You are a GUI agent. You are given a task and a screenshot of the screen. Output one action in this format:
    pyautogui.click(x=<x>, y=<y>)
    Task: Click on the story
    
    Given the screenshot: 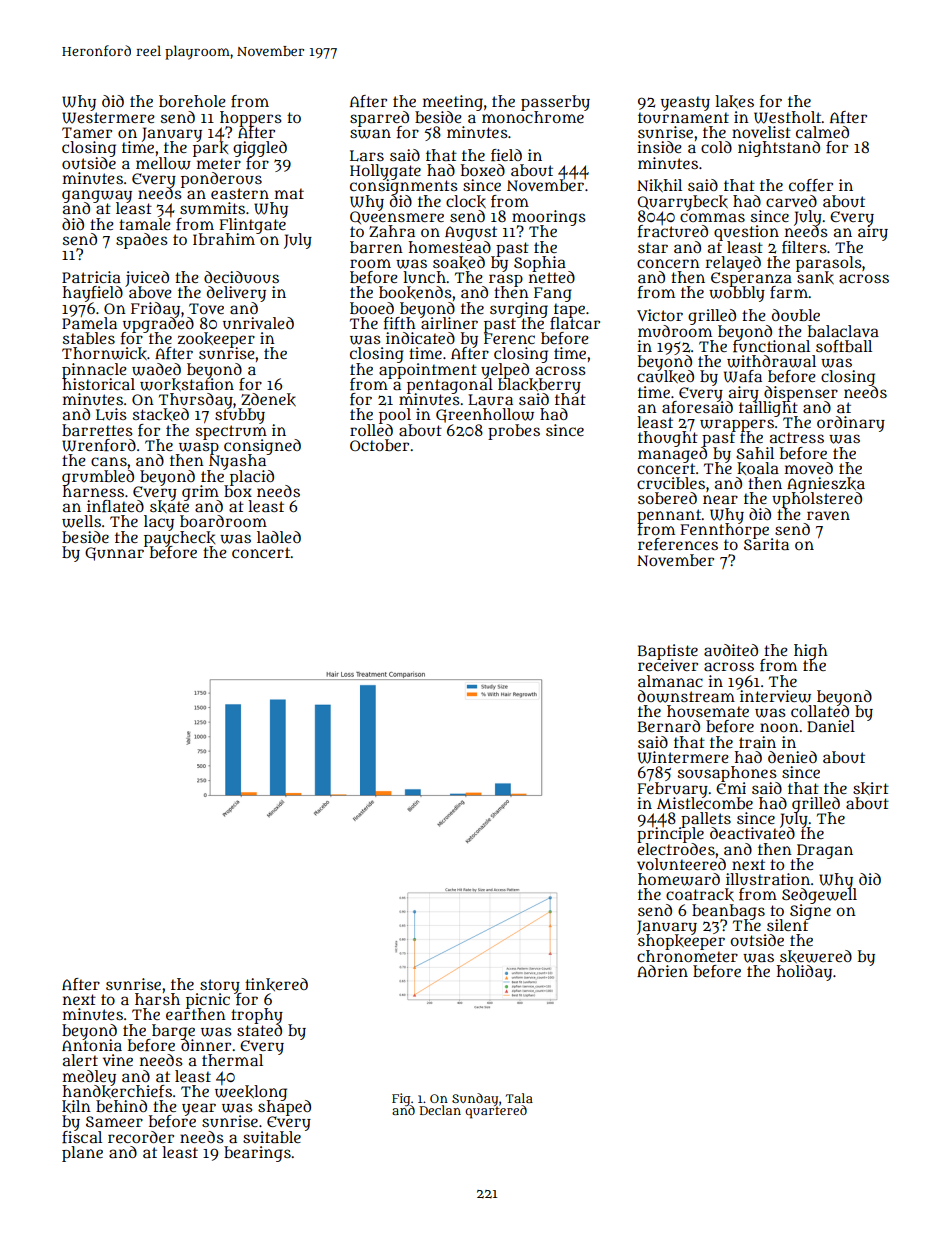 What is the action you would take?
    pyautogui.click(x=220, y=986)
